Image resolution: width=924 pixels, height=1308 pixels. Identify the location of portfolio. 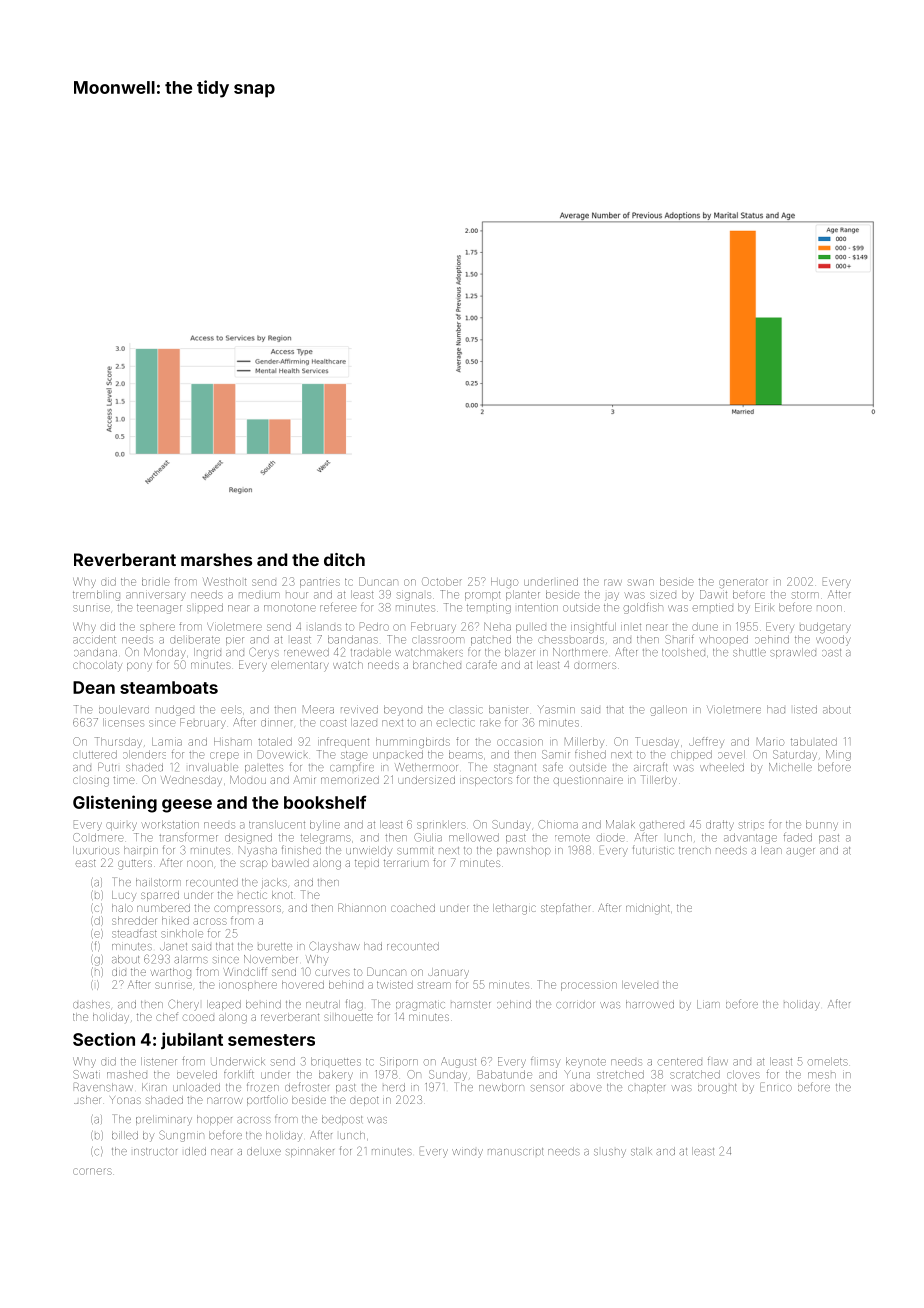
(267, 1100).
